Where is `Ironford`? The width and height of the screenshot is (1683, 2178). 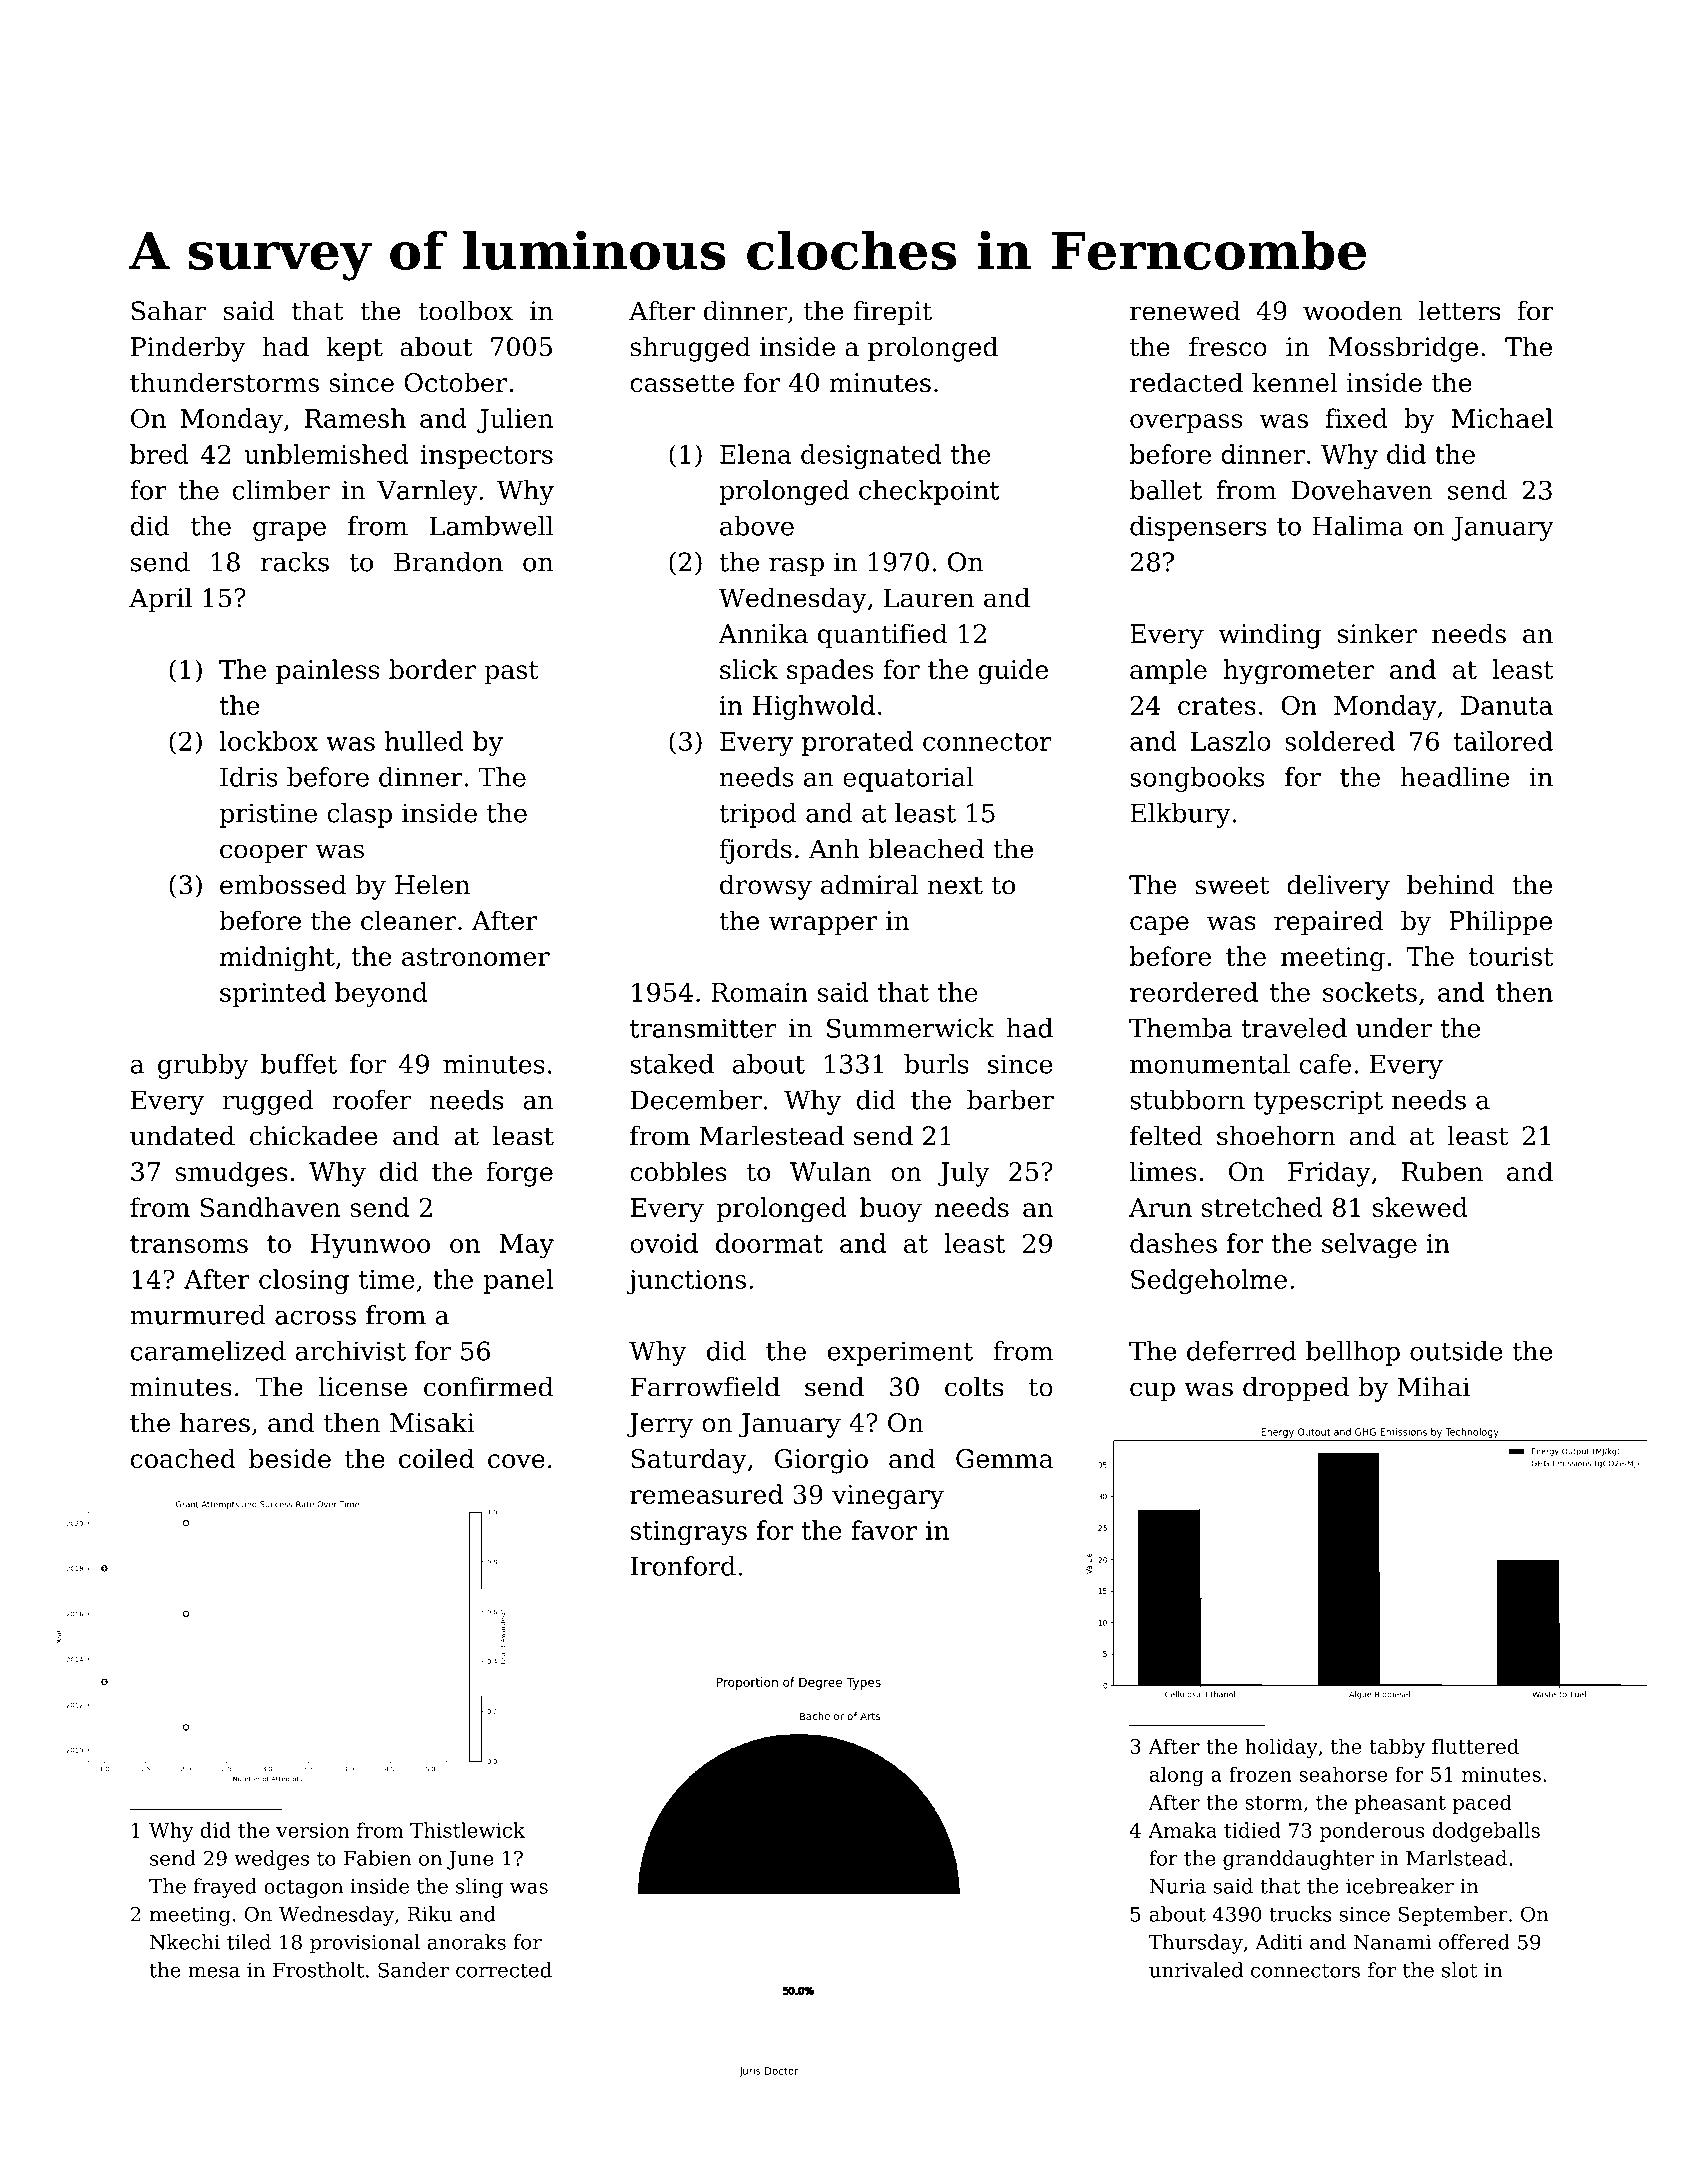
Ironford is located at coordinates (683, 1566).
